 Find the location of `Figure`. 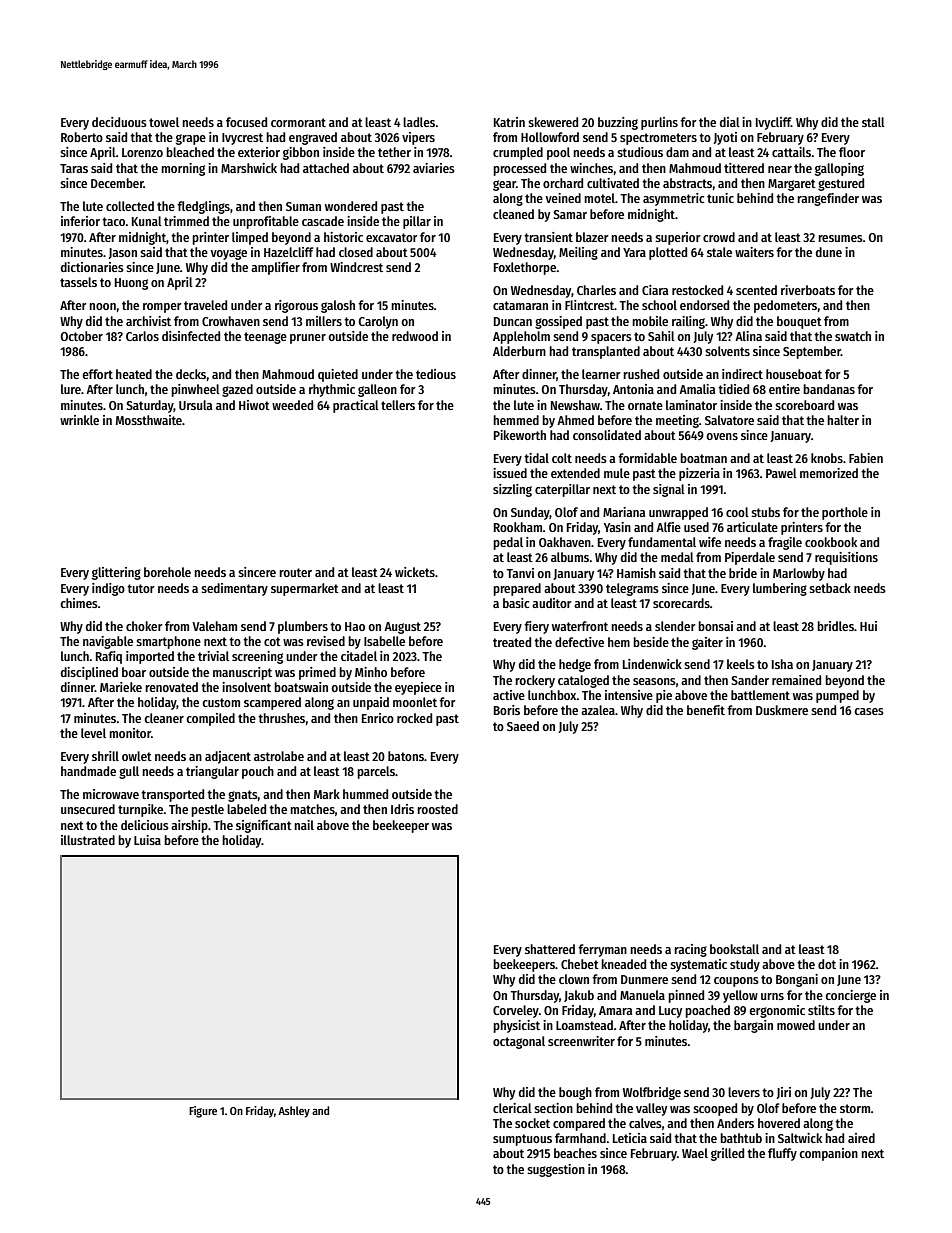

Figure is located at coordinates (203, 1112).
